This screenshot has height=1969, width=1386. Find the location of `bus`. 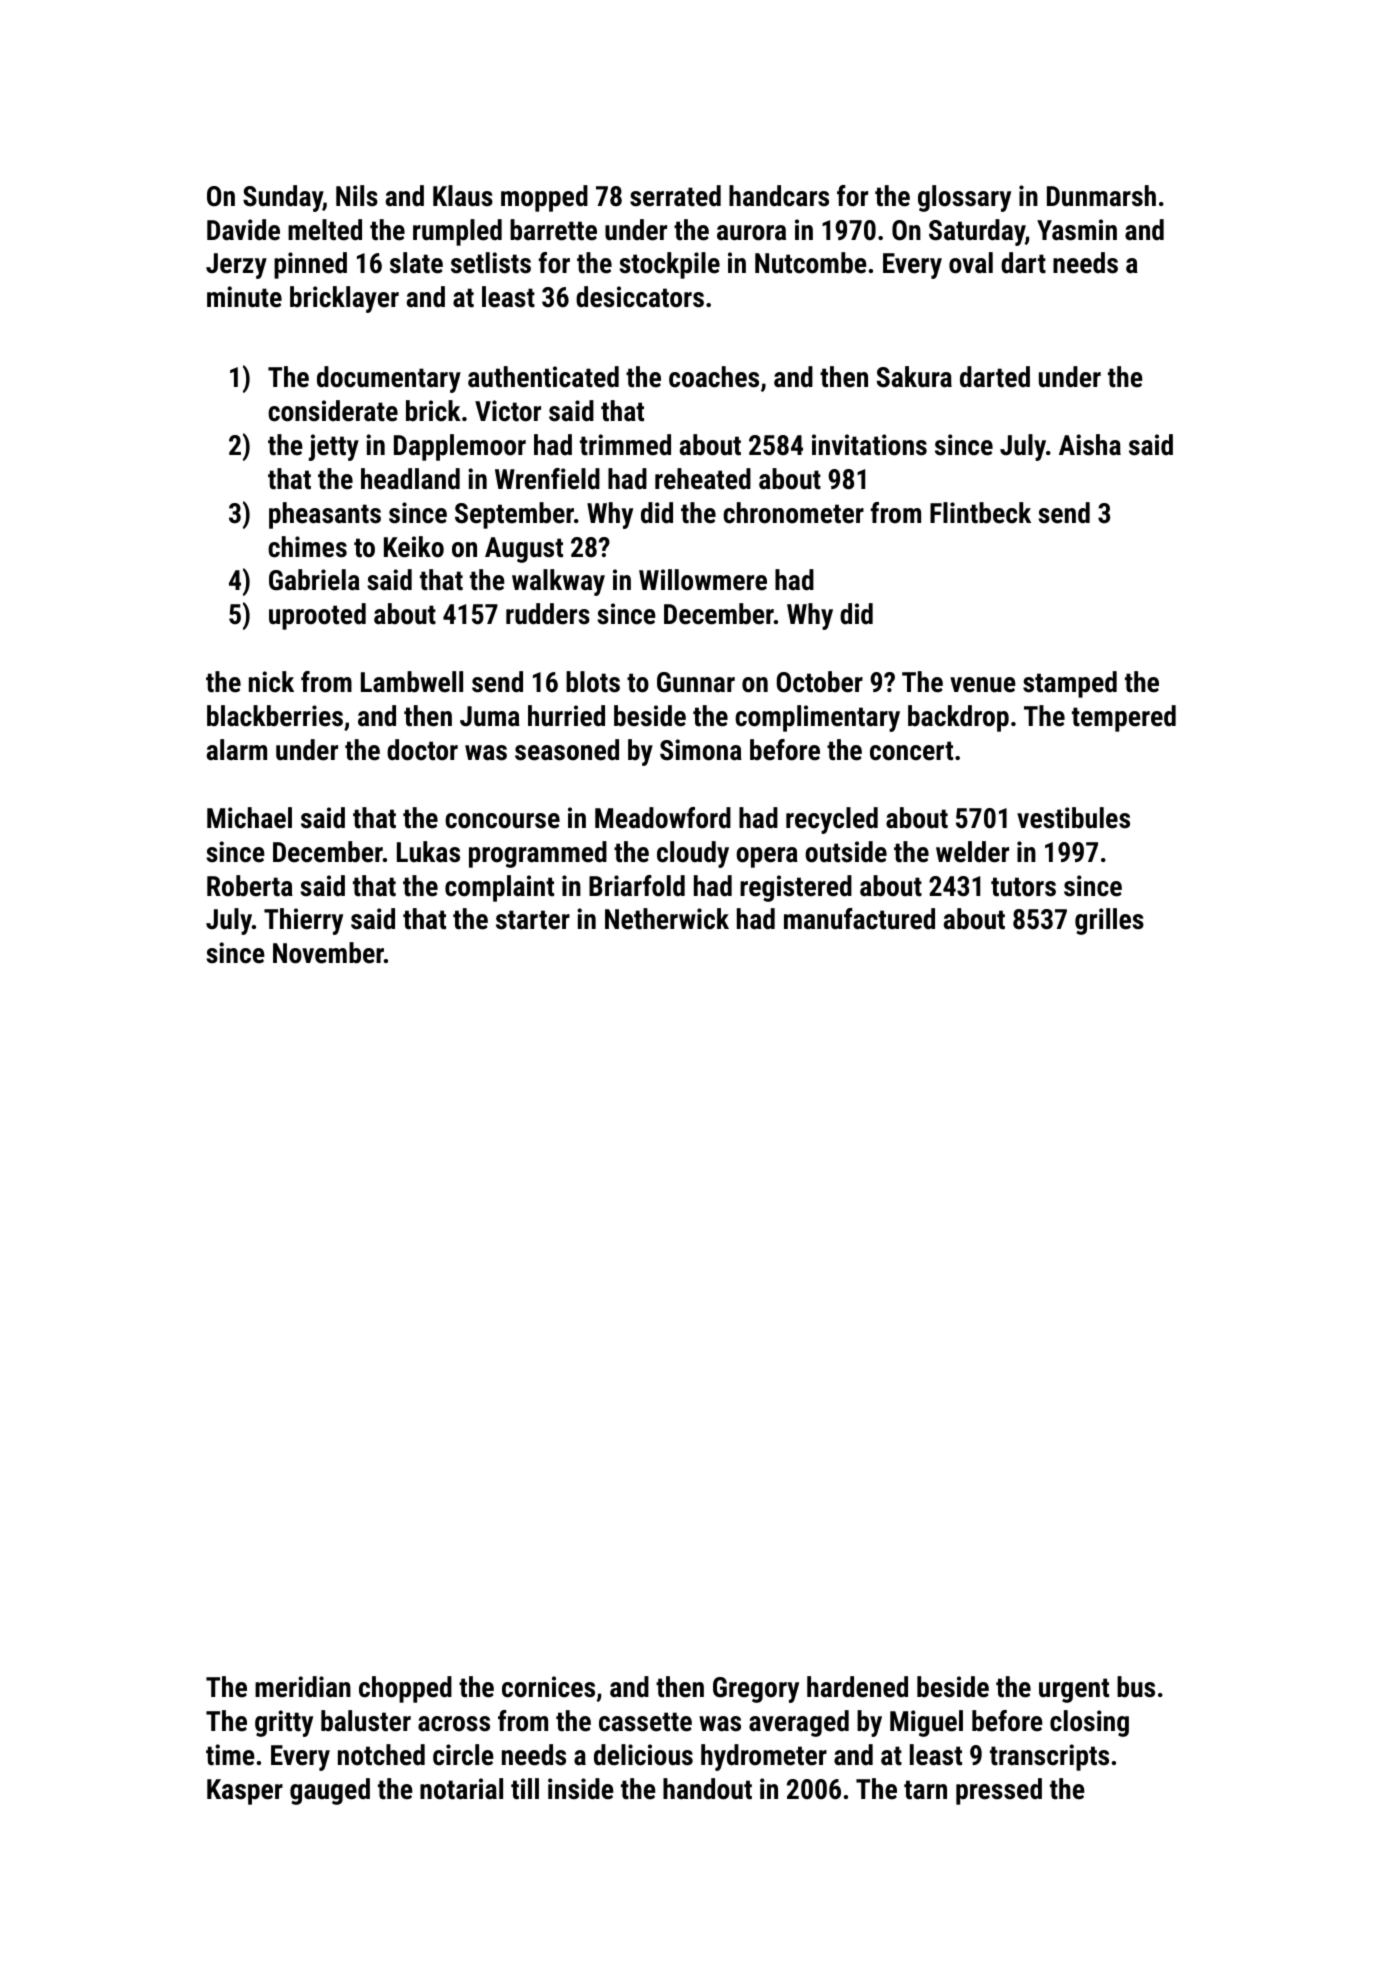

bus is located at coordinates (1136, 1687).
